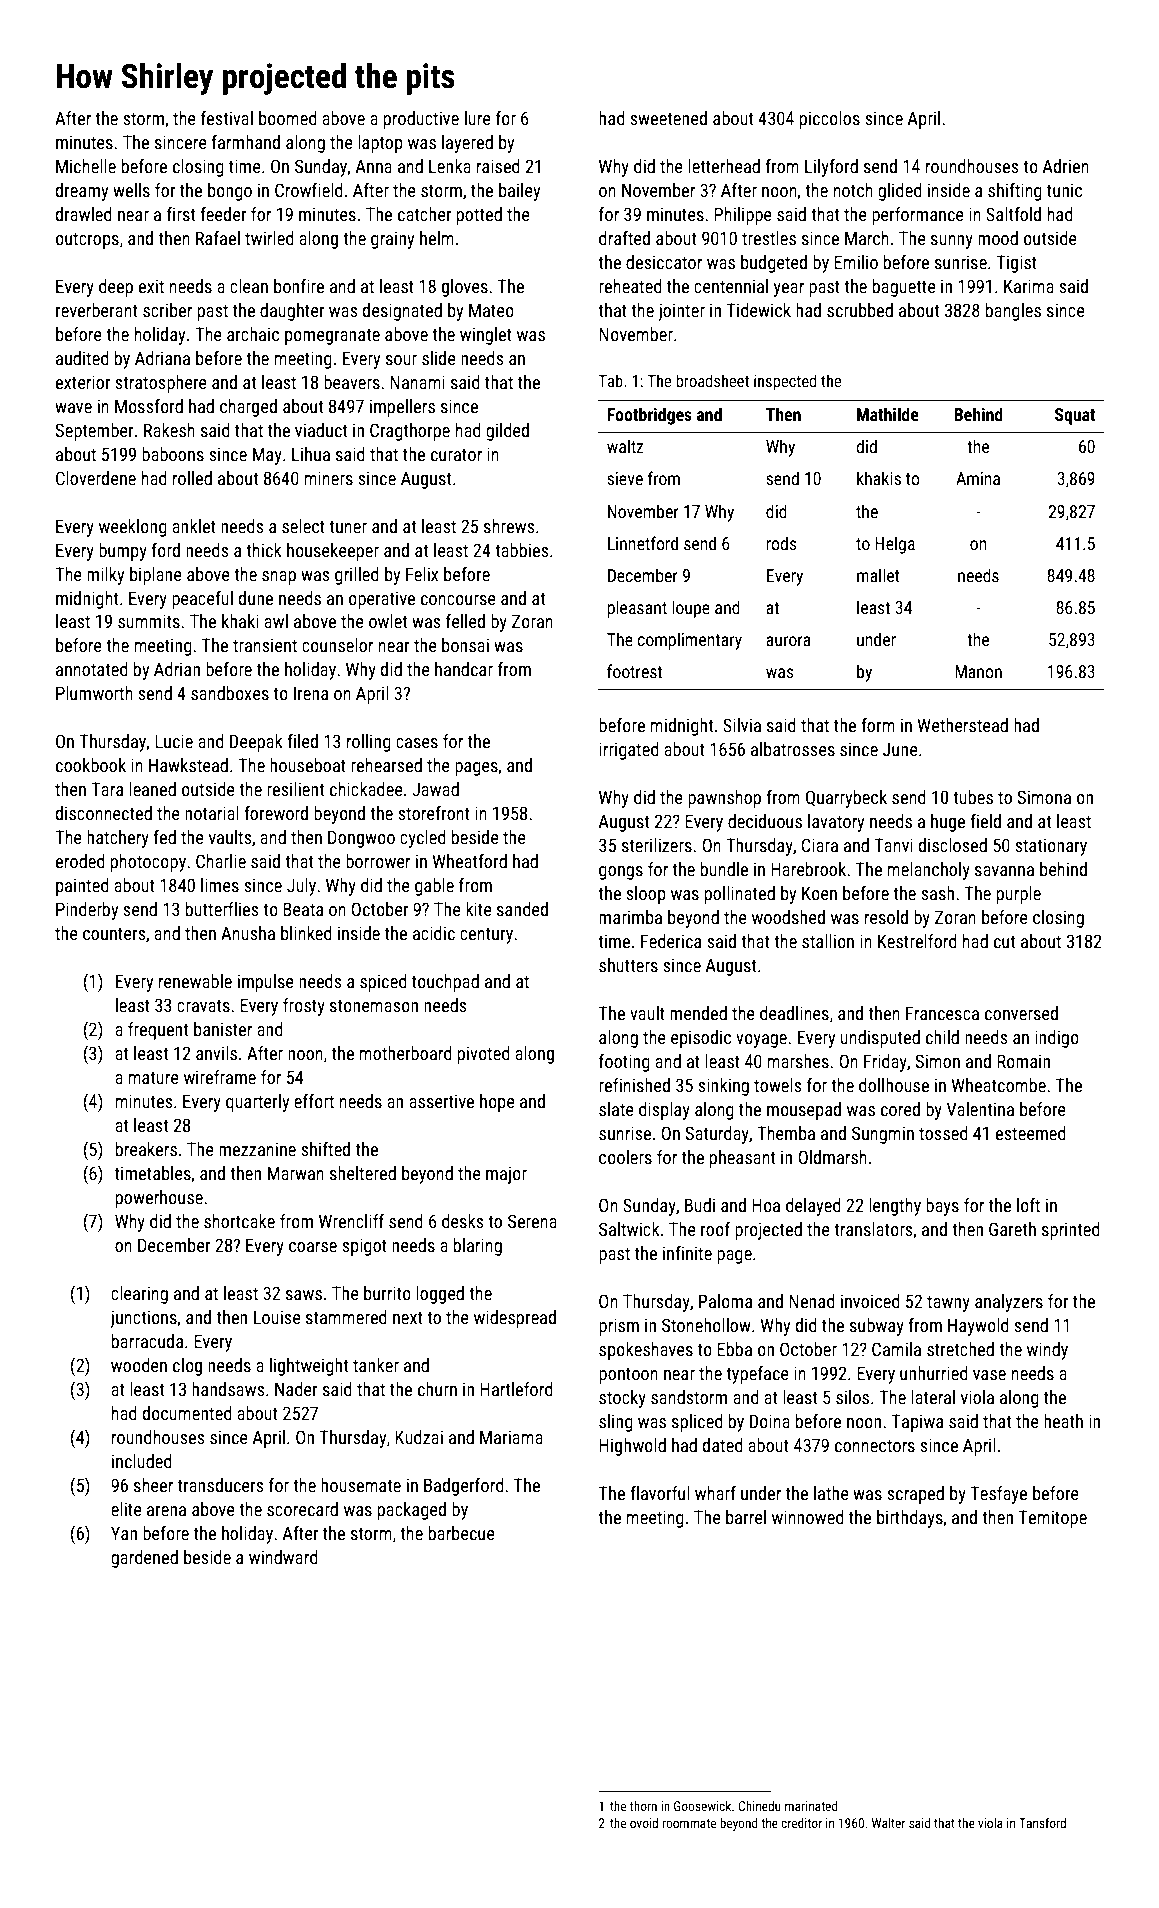 Image resolution: width=1159 pixels, height=1908 pixels. Describe the element at coordinates (227, 118) in the screenshot. I see `festival` at that location.
